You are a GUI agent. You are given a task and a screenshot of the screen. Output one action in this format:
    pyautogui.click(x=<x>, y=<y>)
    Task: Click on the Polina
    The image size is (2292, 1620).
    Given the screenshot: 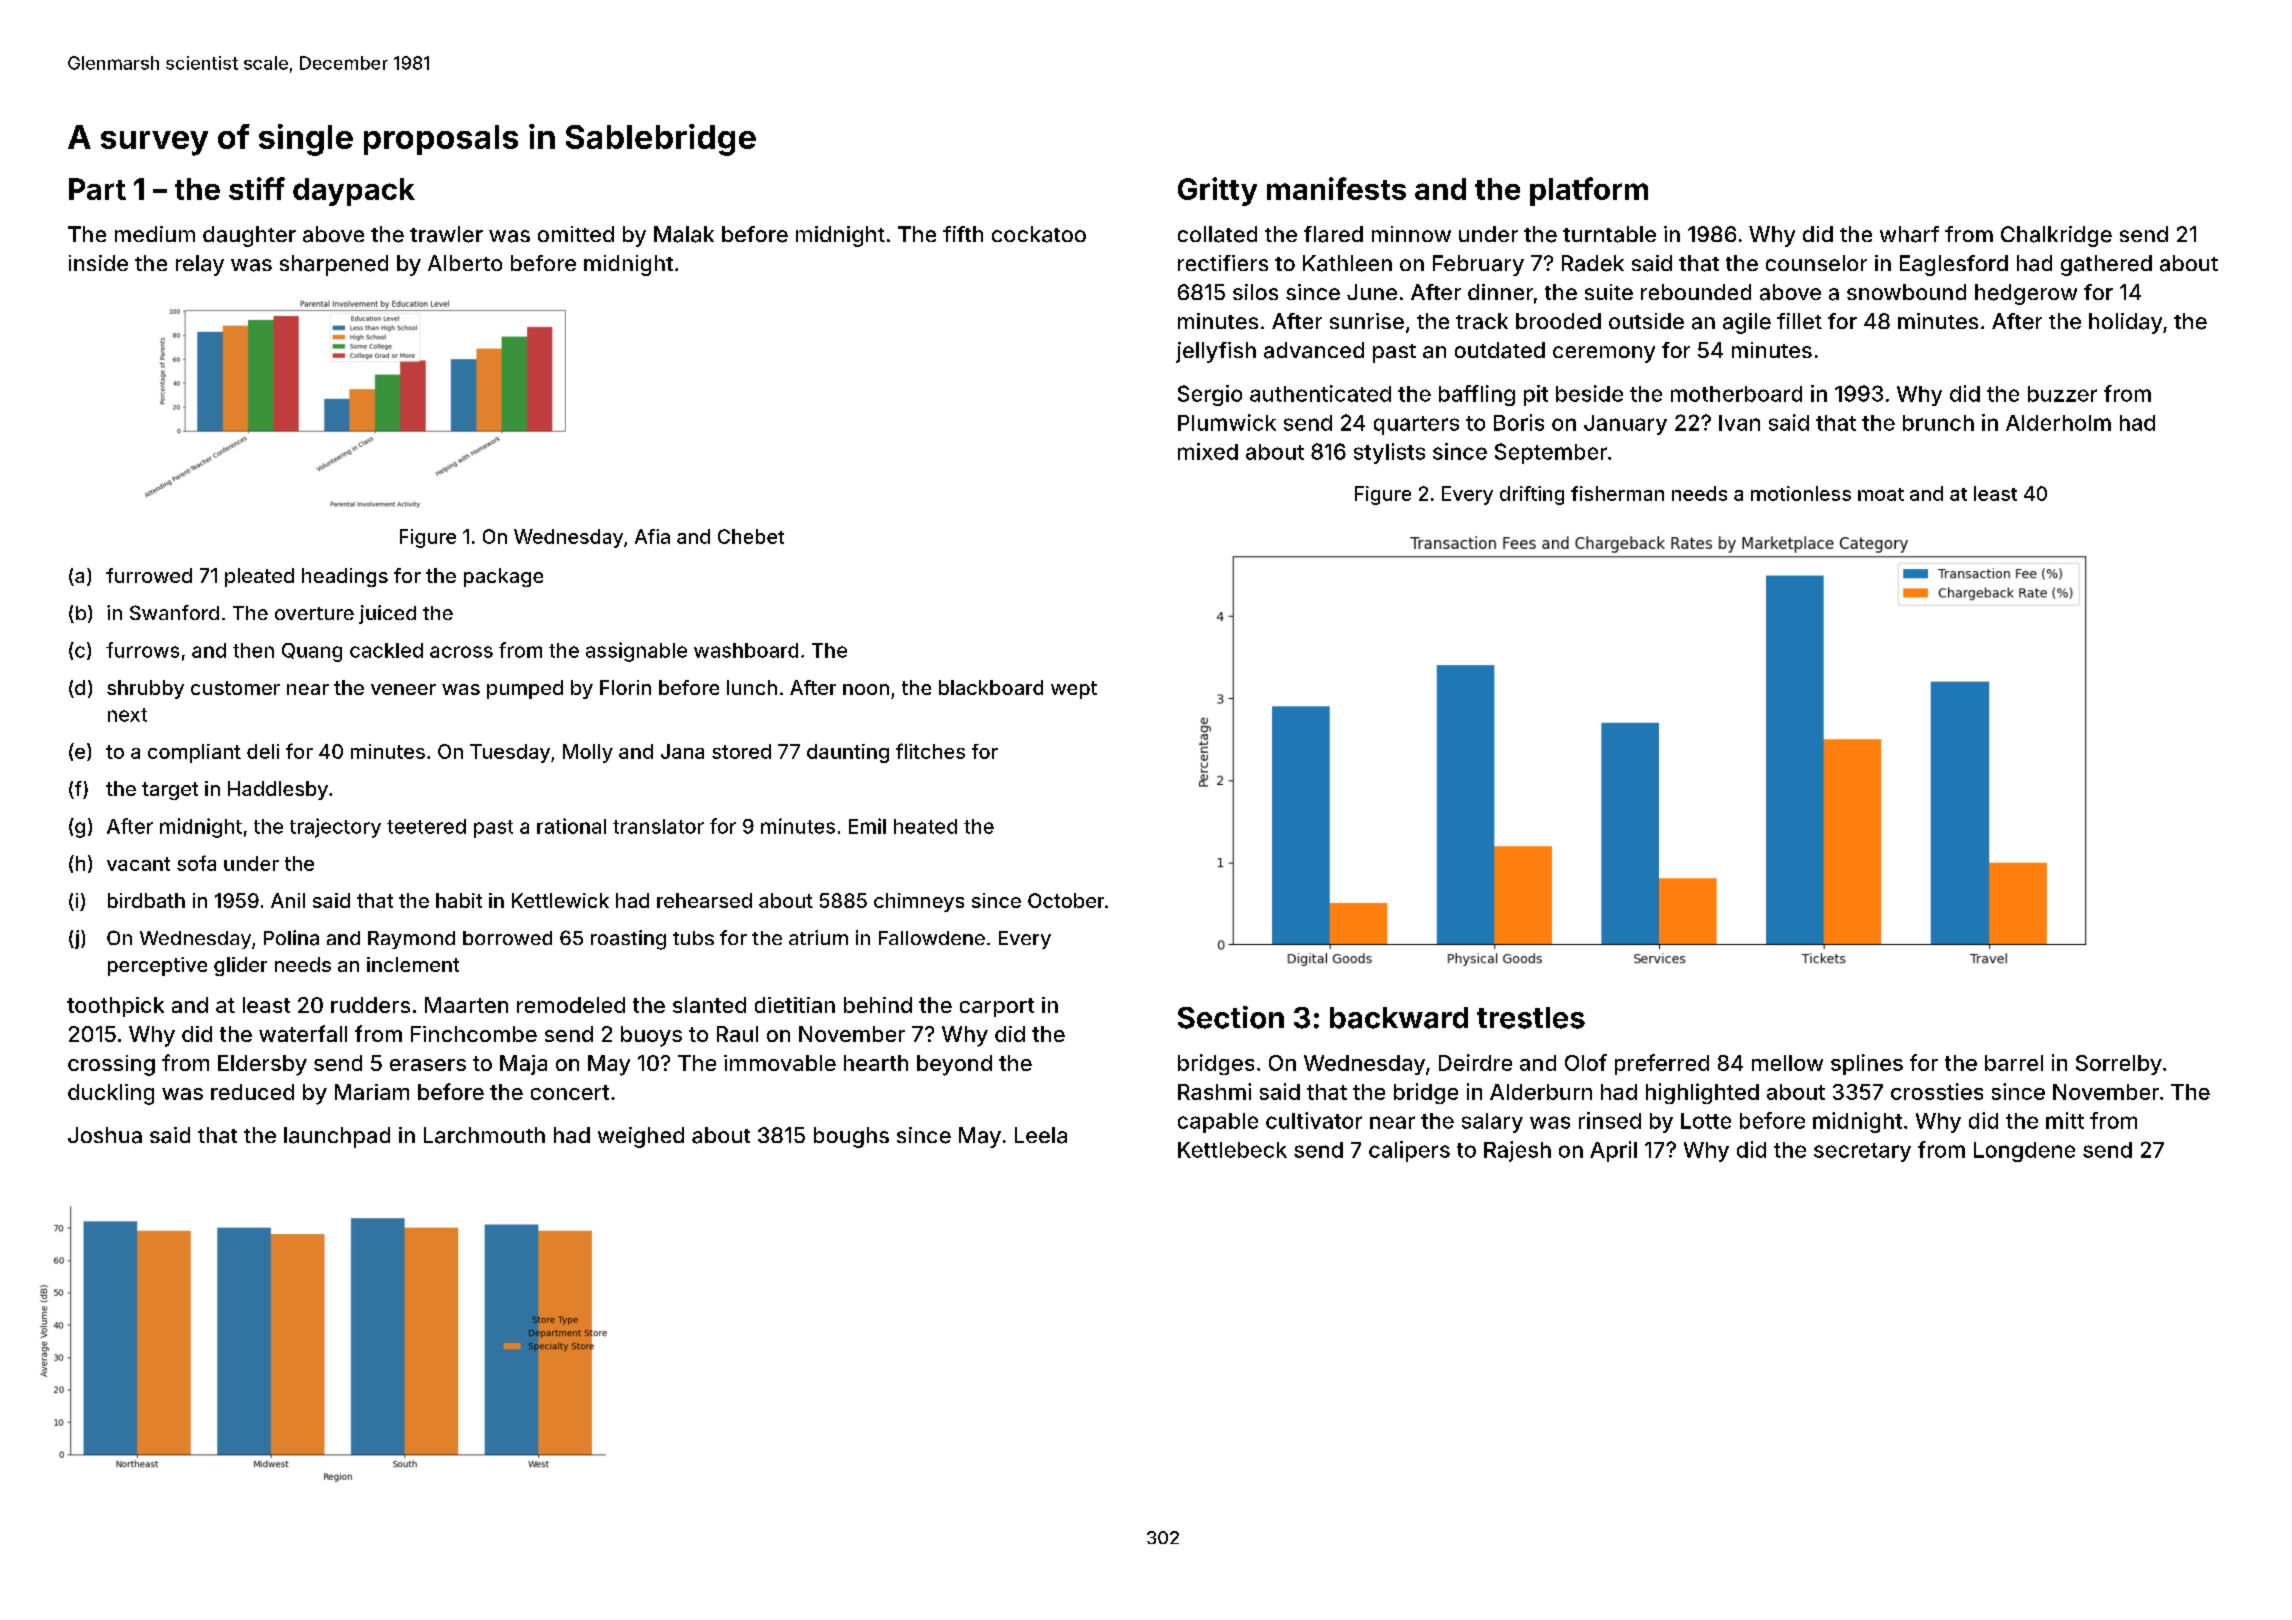 What is the action you would take?
    pyautogui.click(x=291, y=938)
